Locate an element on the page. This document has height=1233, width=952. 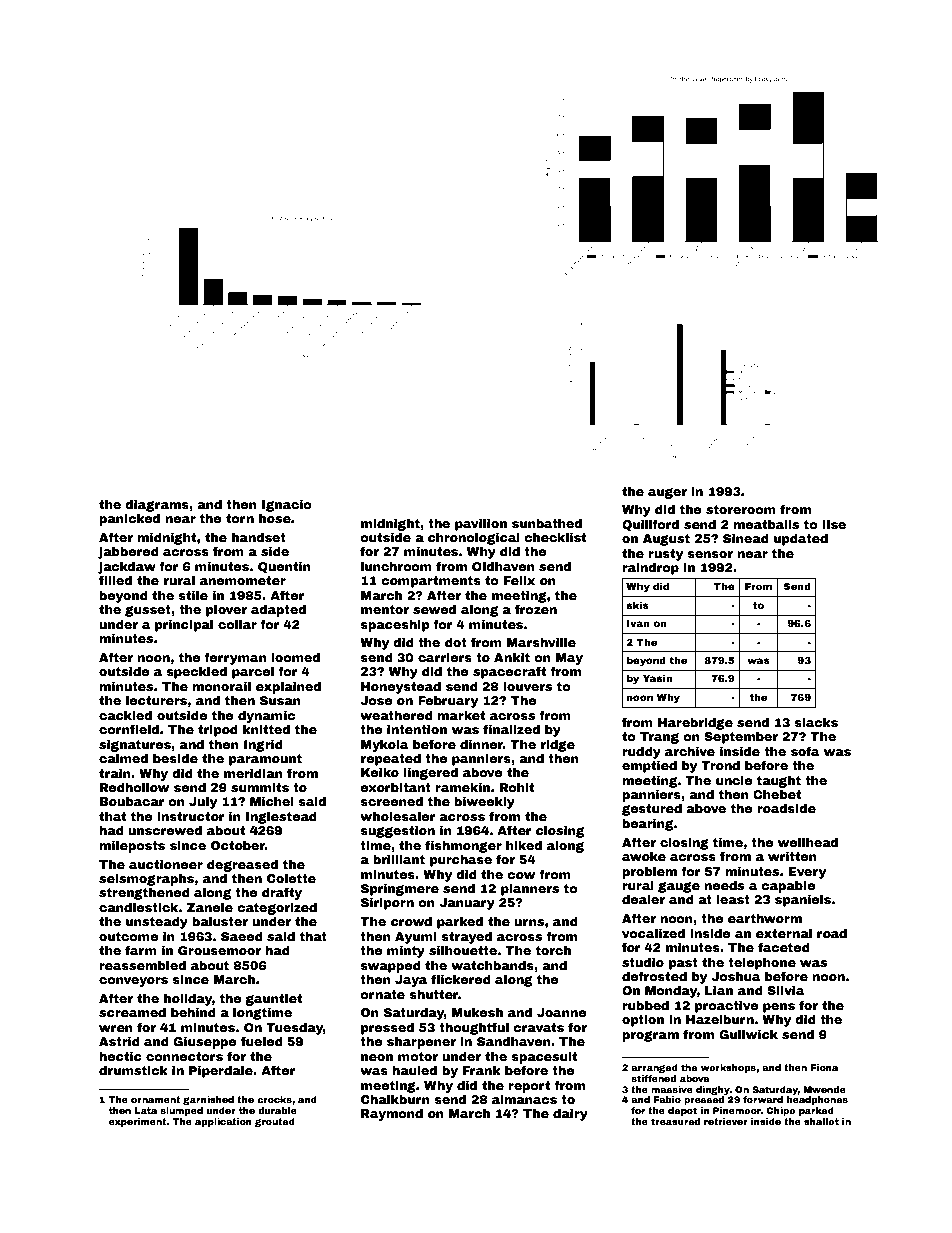
faceted is located at coordinates (784, 947).
